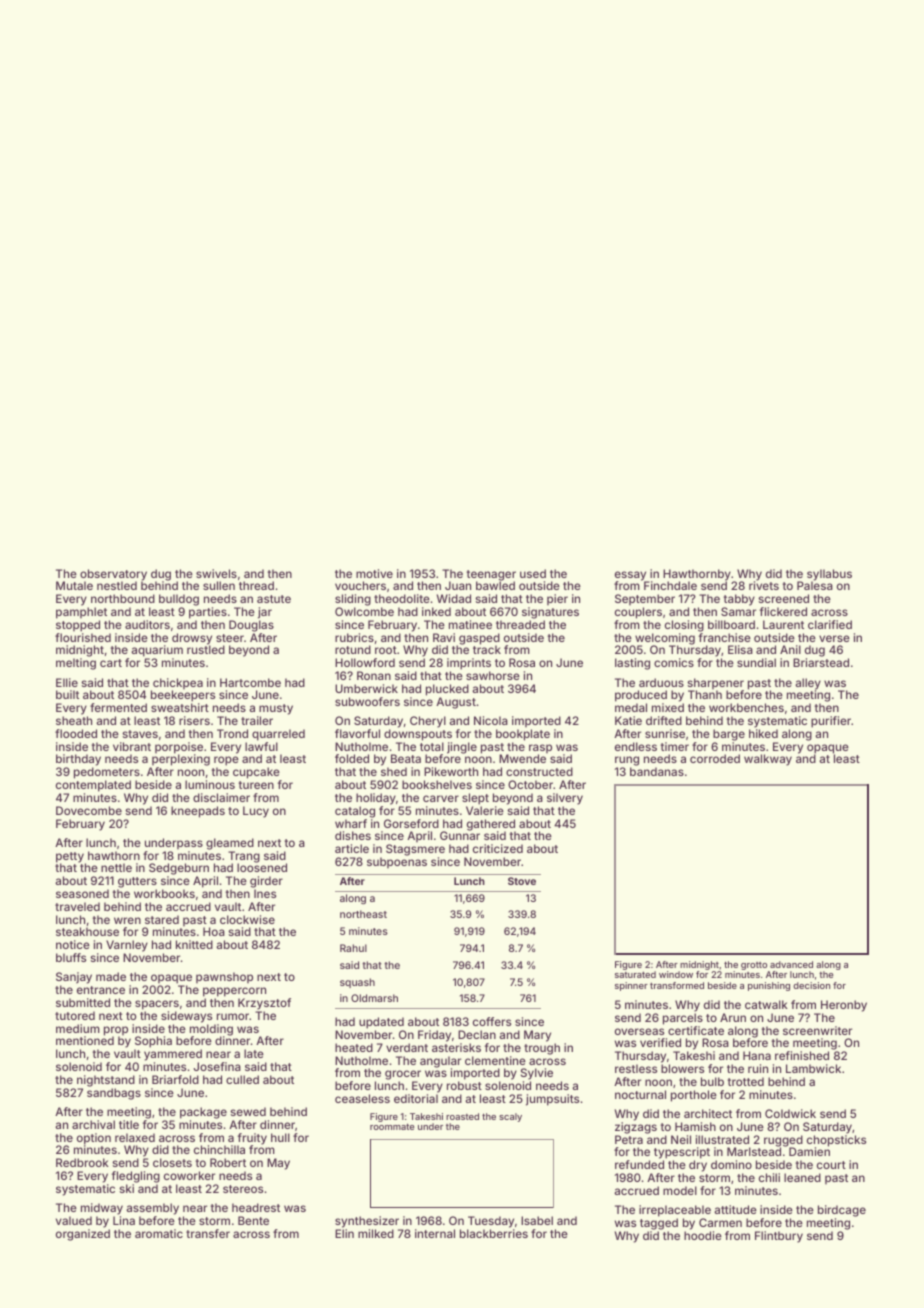 The width and height of the screenshot is (924, 1308). What do you see at coordinates (402, 598) in the screenshot?
I see `theodolite` at bounding box center [402, 598].
